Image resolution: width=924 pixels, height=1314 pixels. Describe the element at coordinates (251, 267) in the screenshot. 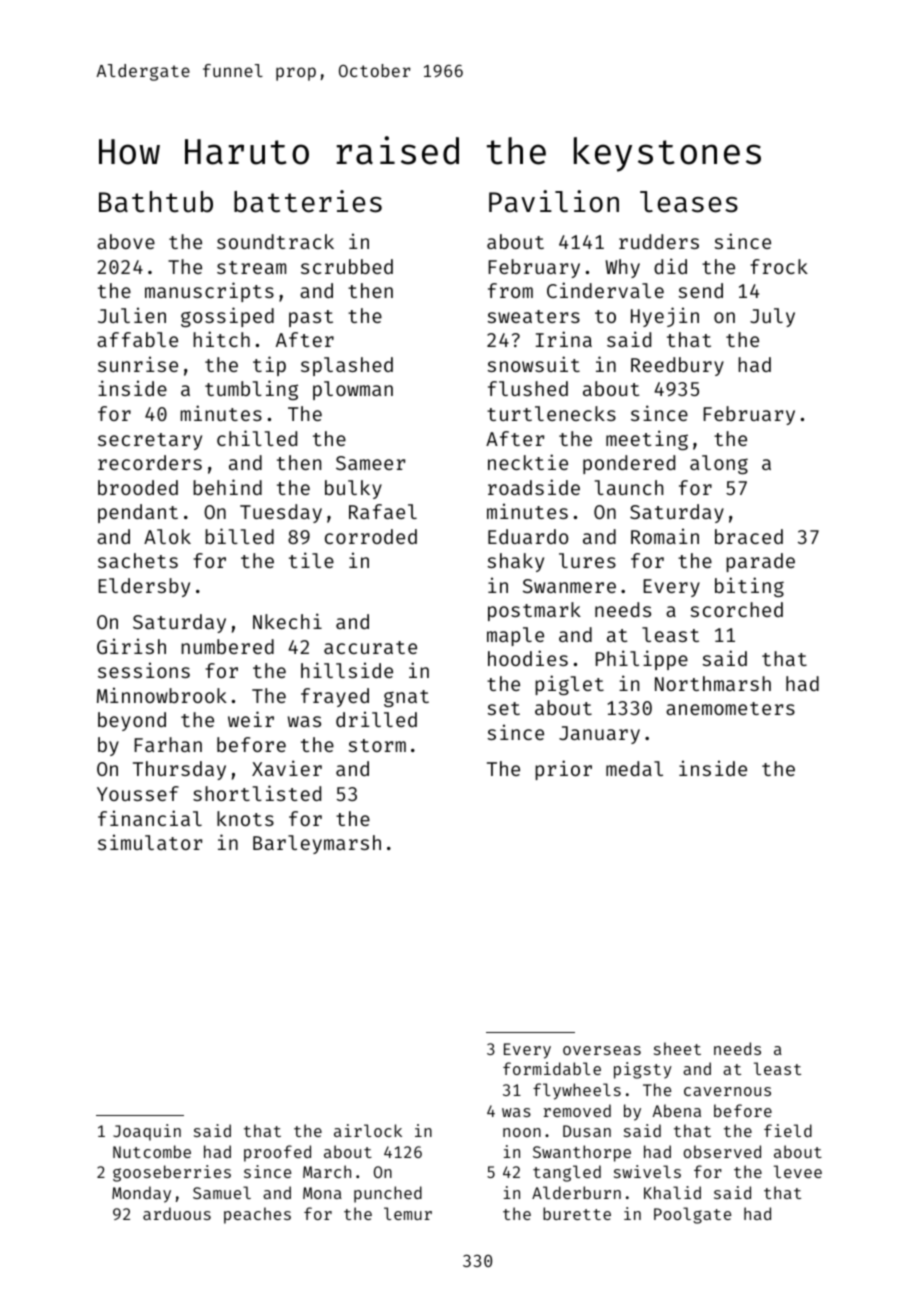

I see `stream` at that location.
